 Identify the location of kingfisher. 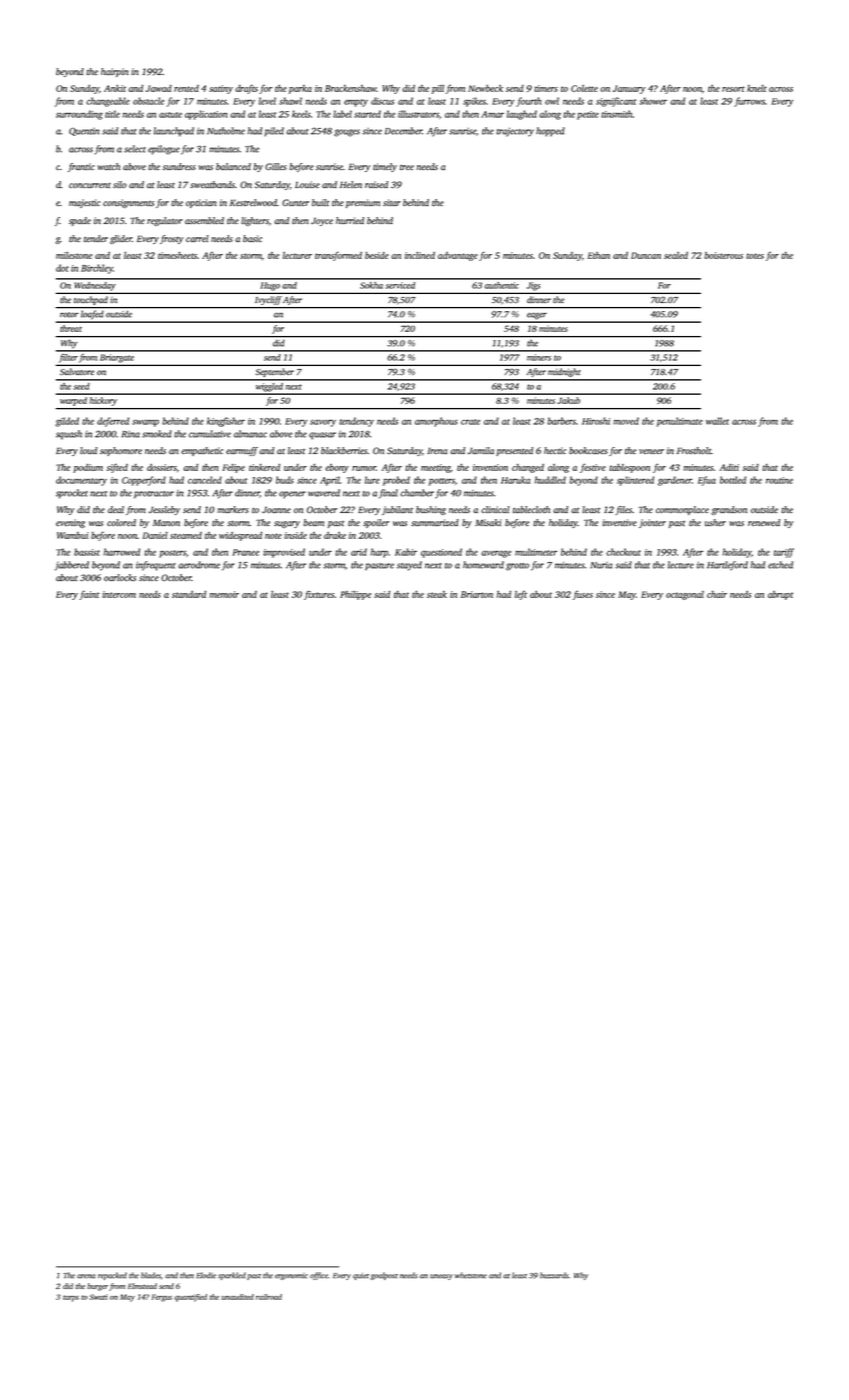
(226, 422).
